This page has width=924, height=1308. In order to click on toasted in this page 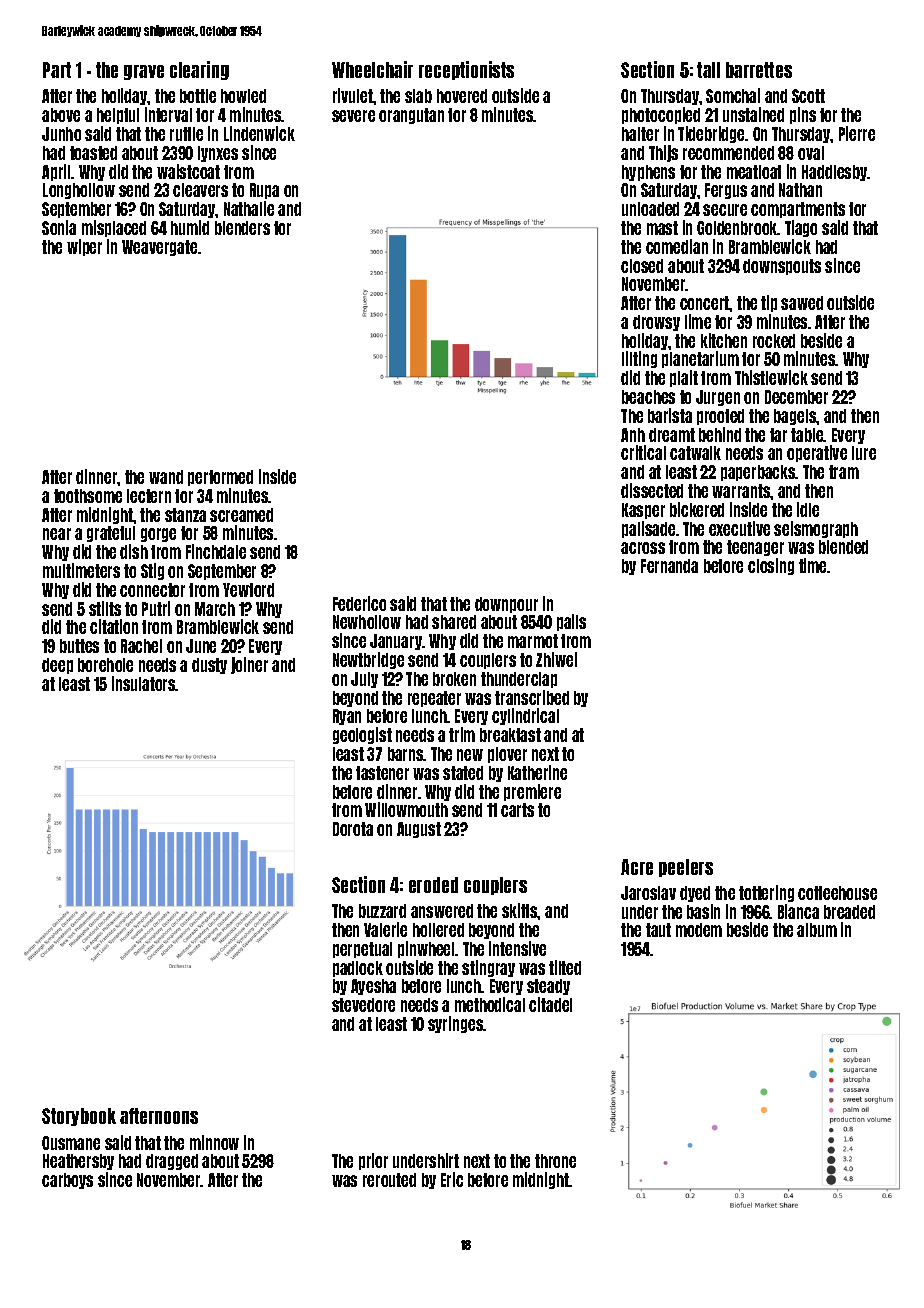, I will do `click(93, 153)`.
